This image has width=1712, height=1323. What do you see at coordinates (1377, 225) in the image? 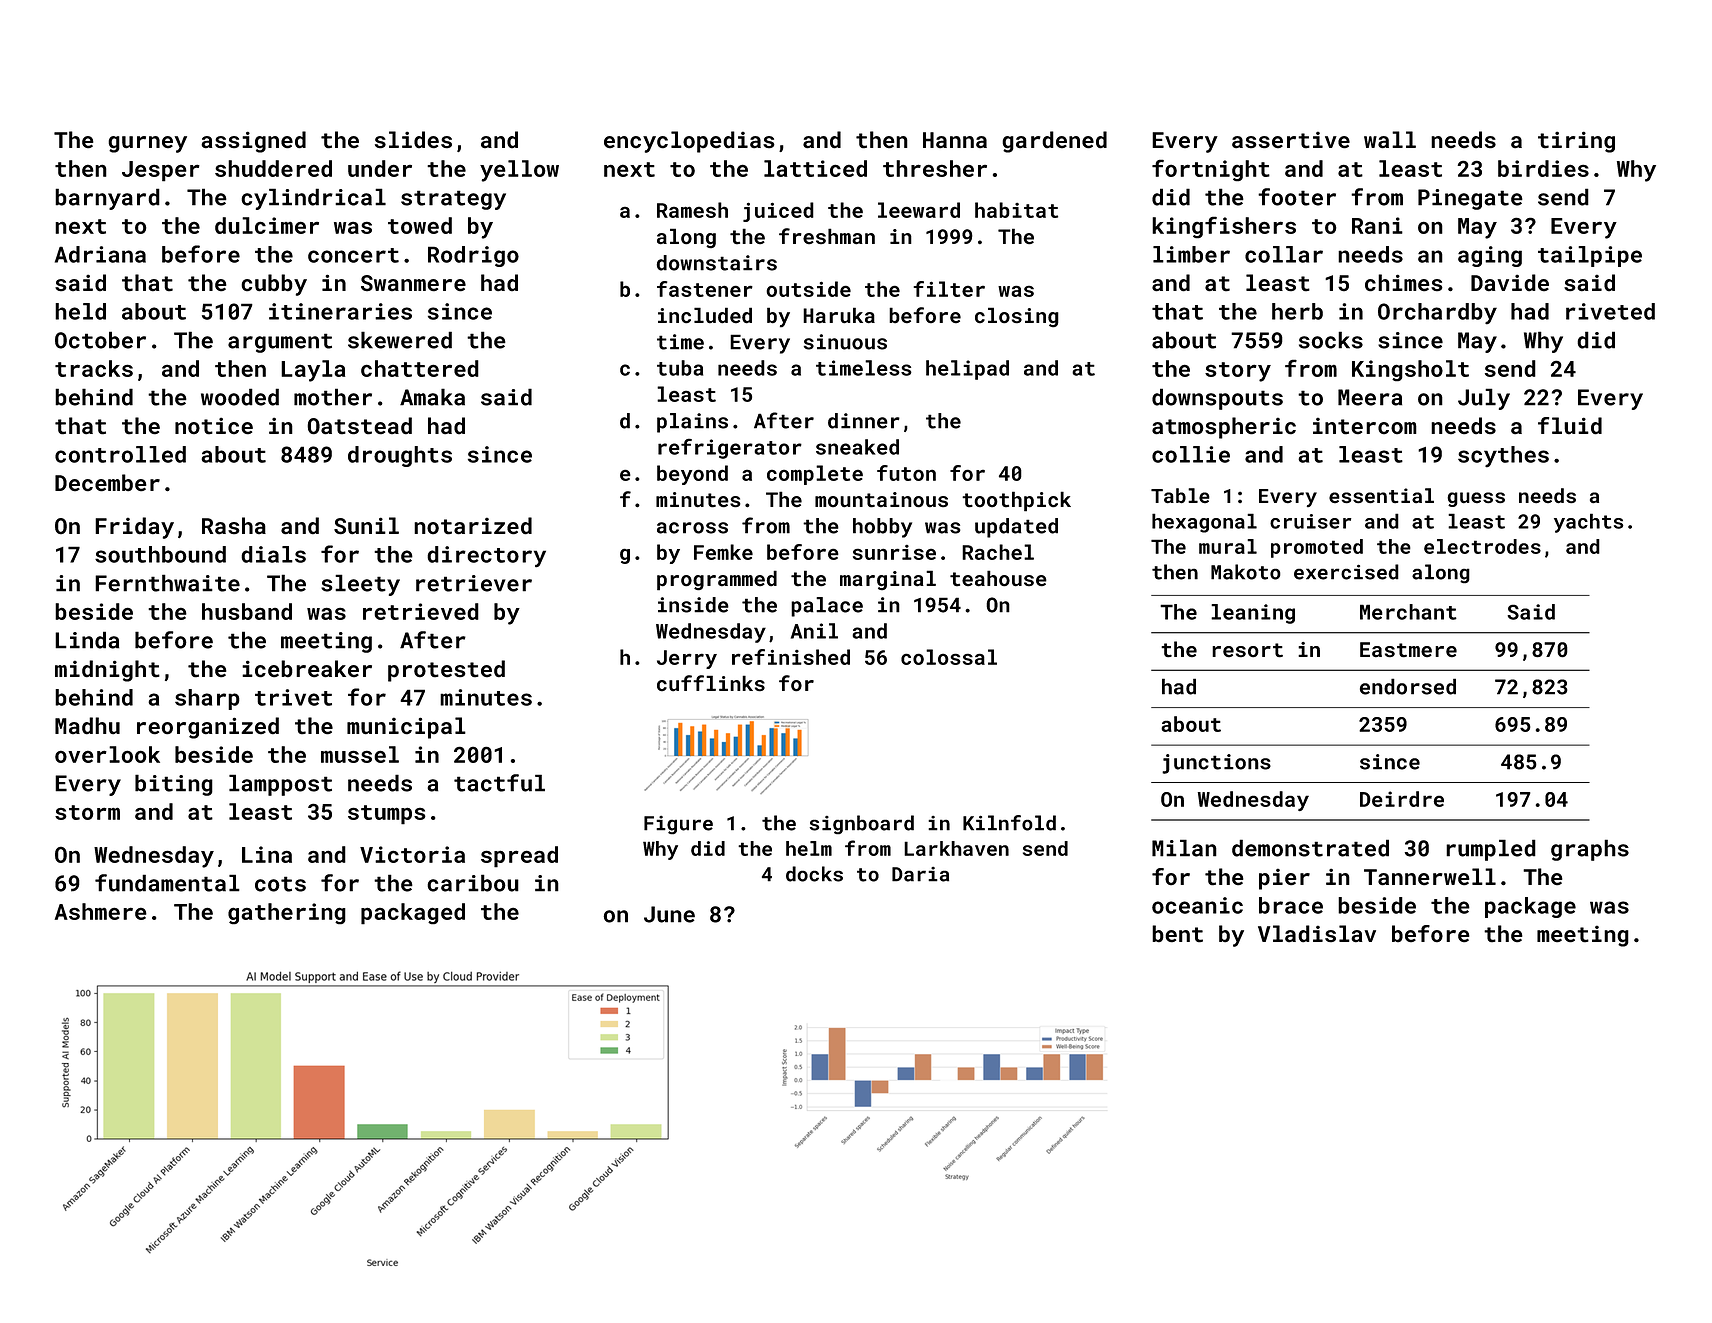
I see `Rani` at bounding box center [1377, 225].
